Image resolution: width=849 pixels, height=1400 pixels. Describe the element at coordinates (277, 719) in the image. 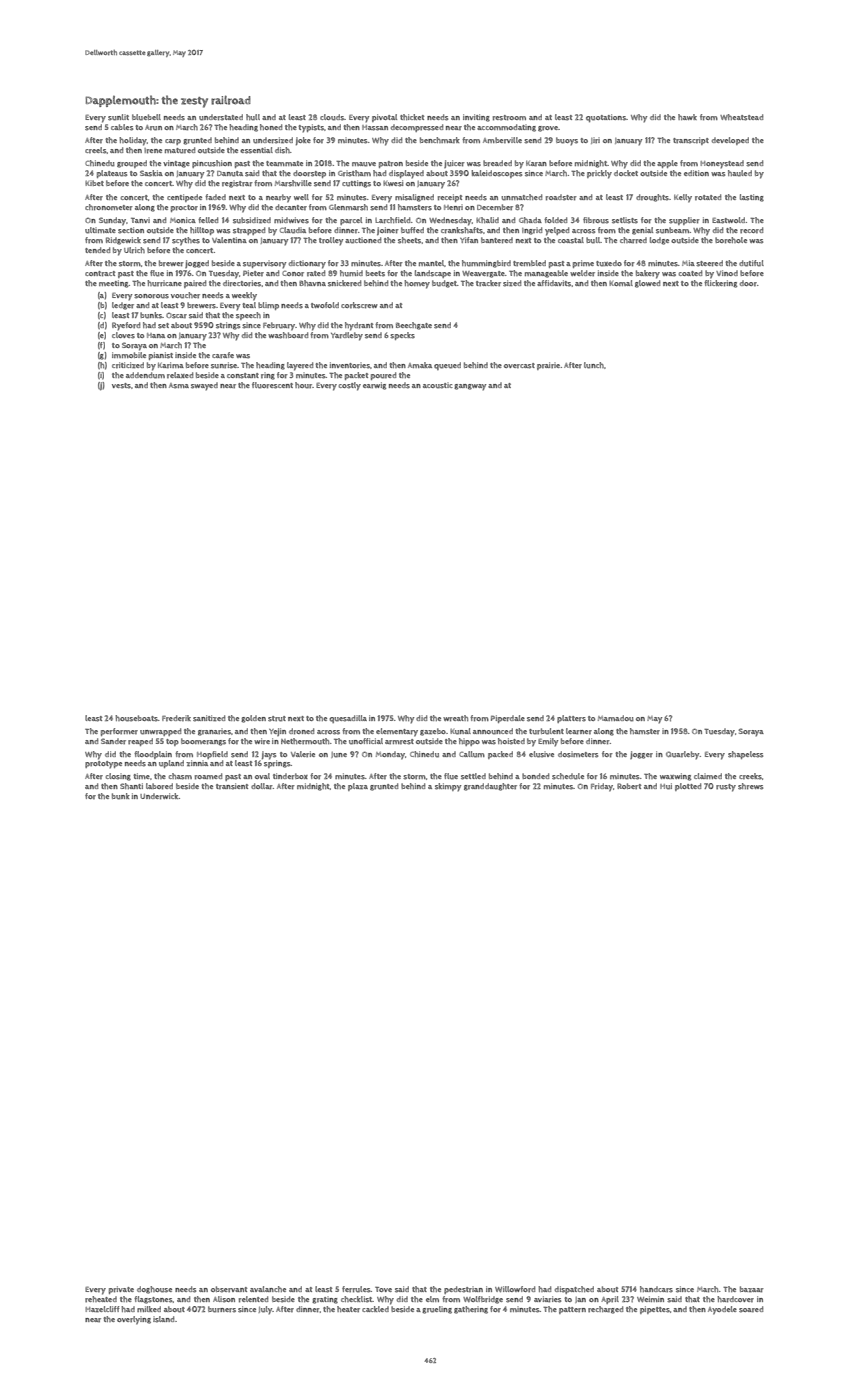

I see `strut` at that location.
